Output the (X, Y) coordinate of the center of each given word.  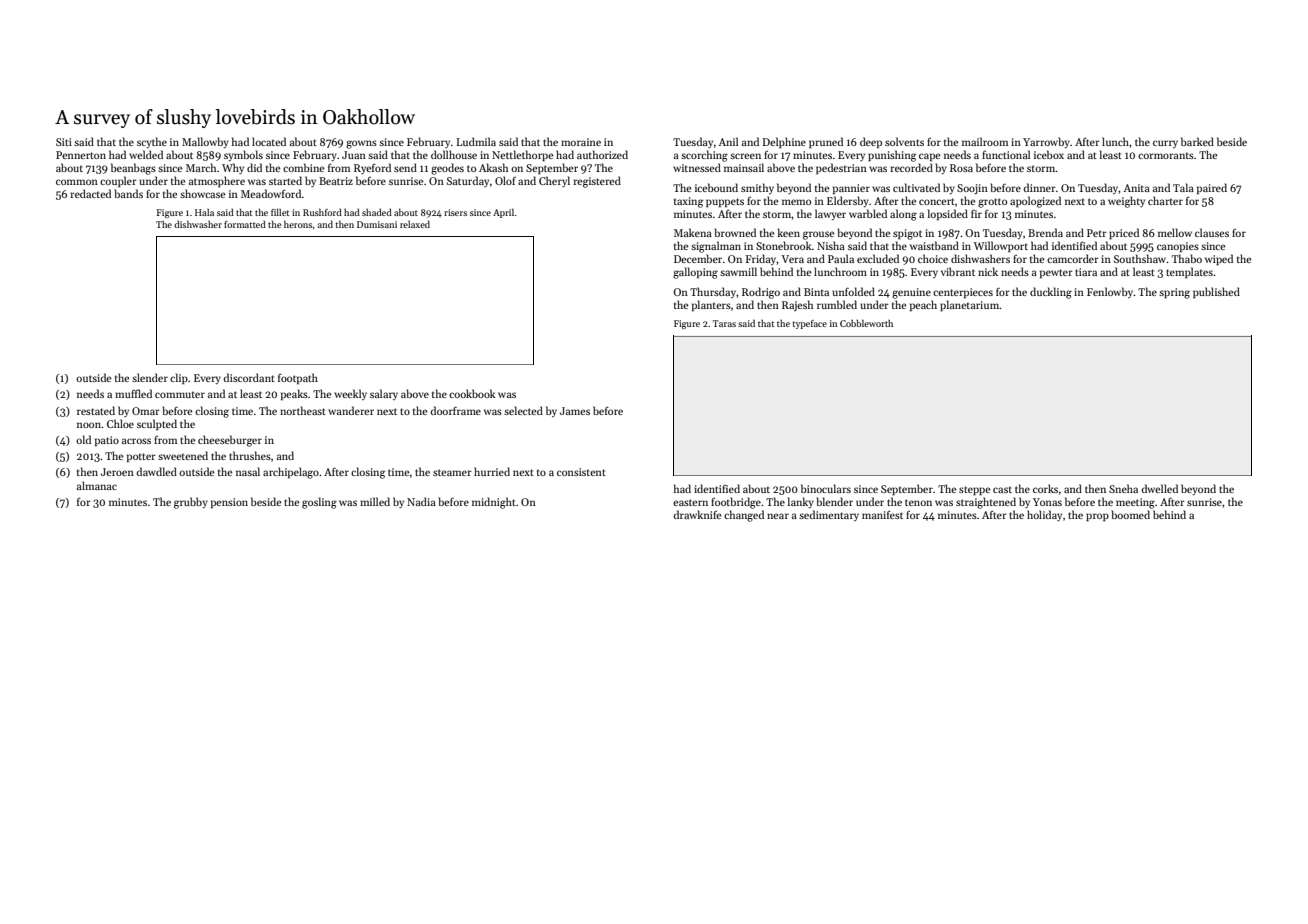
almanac (97, 485)
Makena (693, 232)
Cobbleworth (866, 323)
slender (150, 377)
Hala (204, 212)
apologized (1035, 202)
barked (1197, 141)
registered (597, 182)
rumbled (837, 304)
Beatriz (336, 181)
